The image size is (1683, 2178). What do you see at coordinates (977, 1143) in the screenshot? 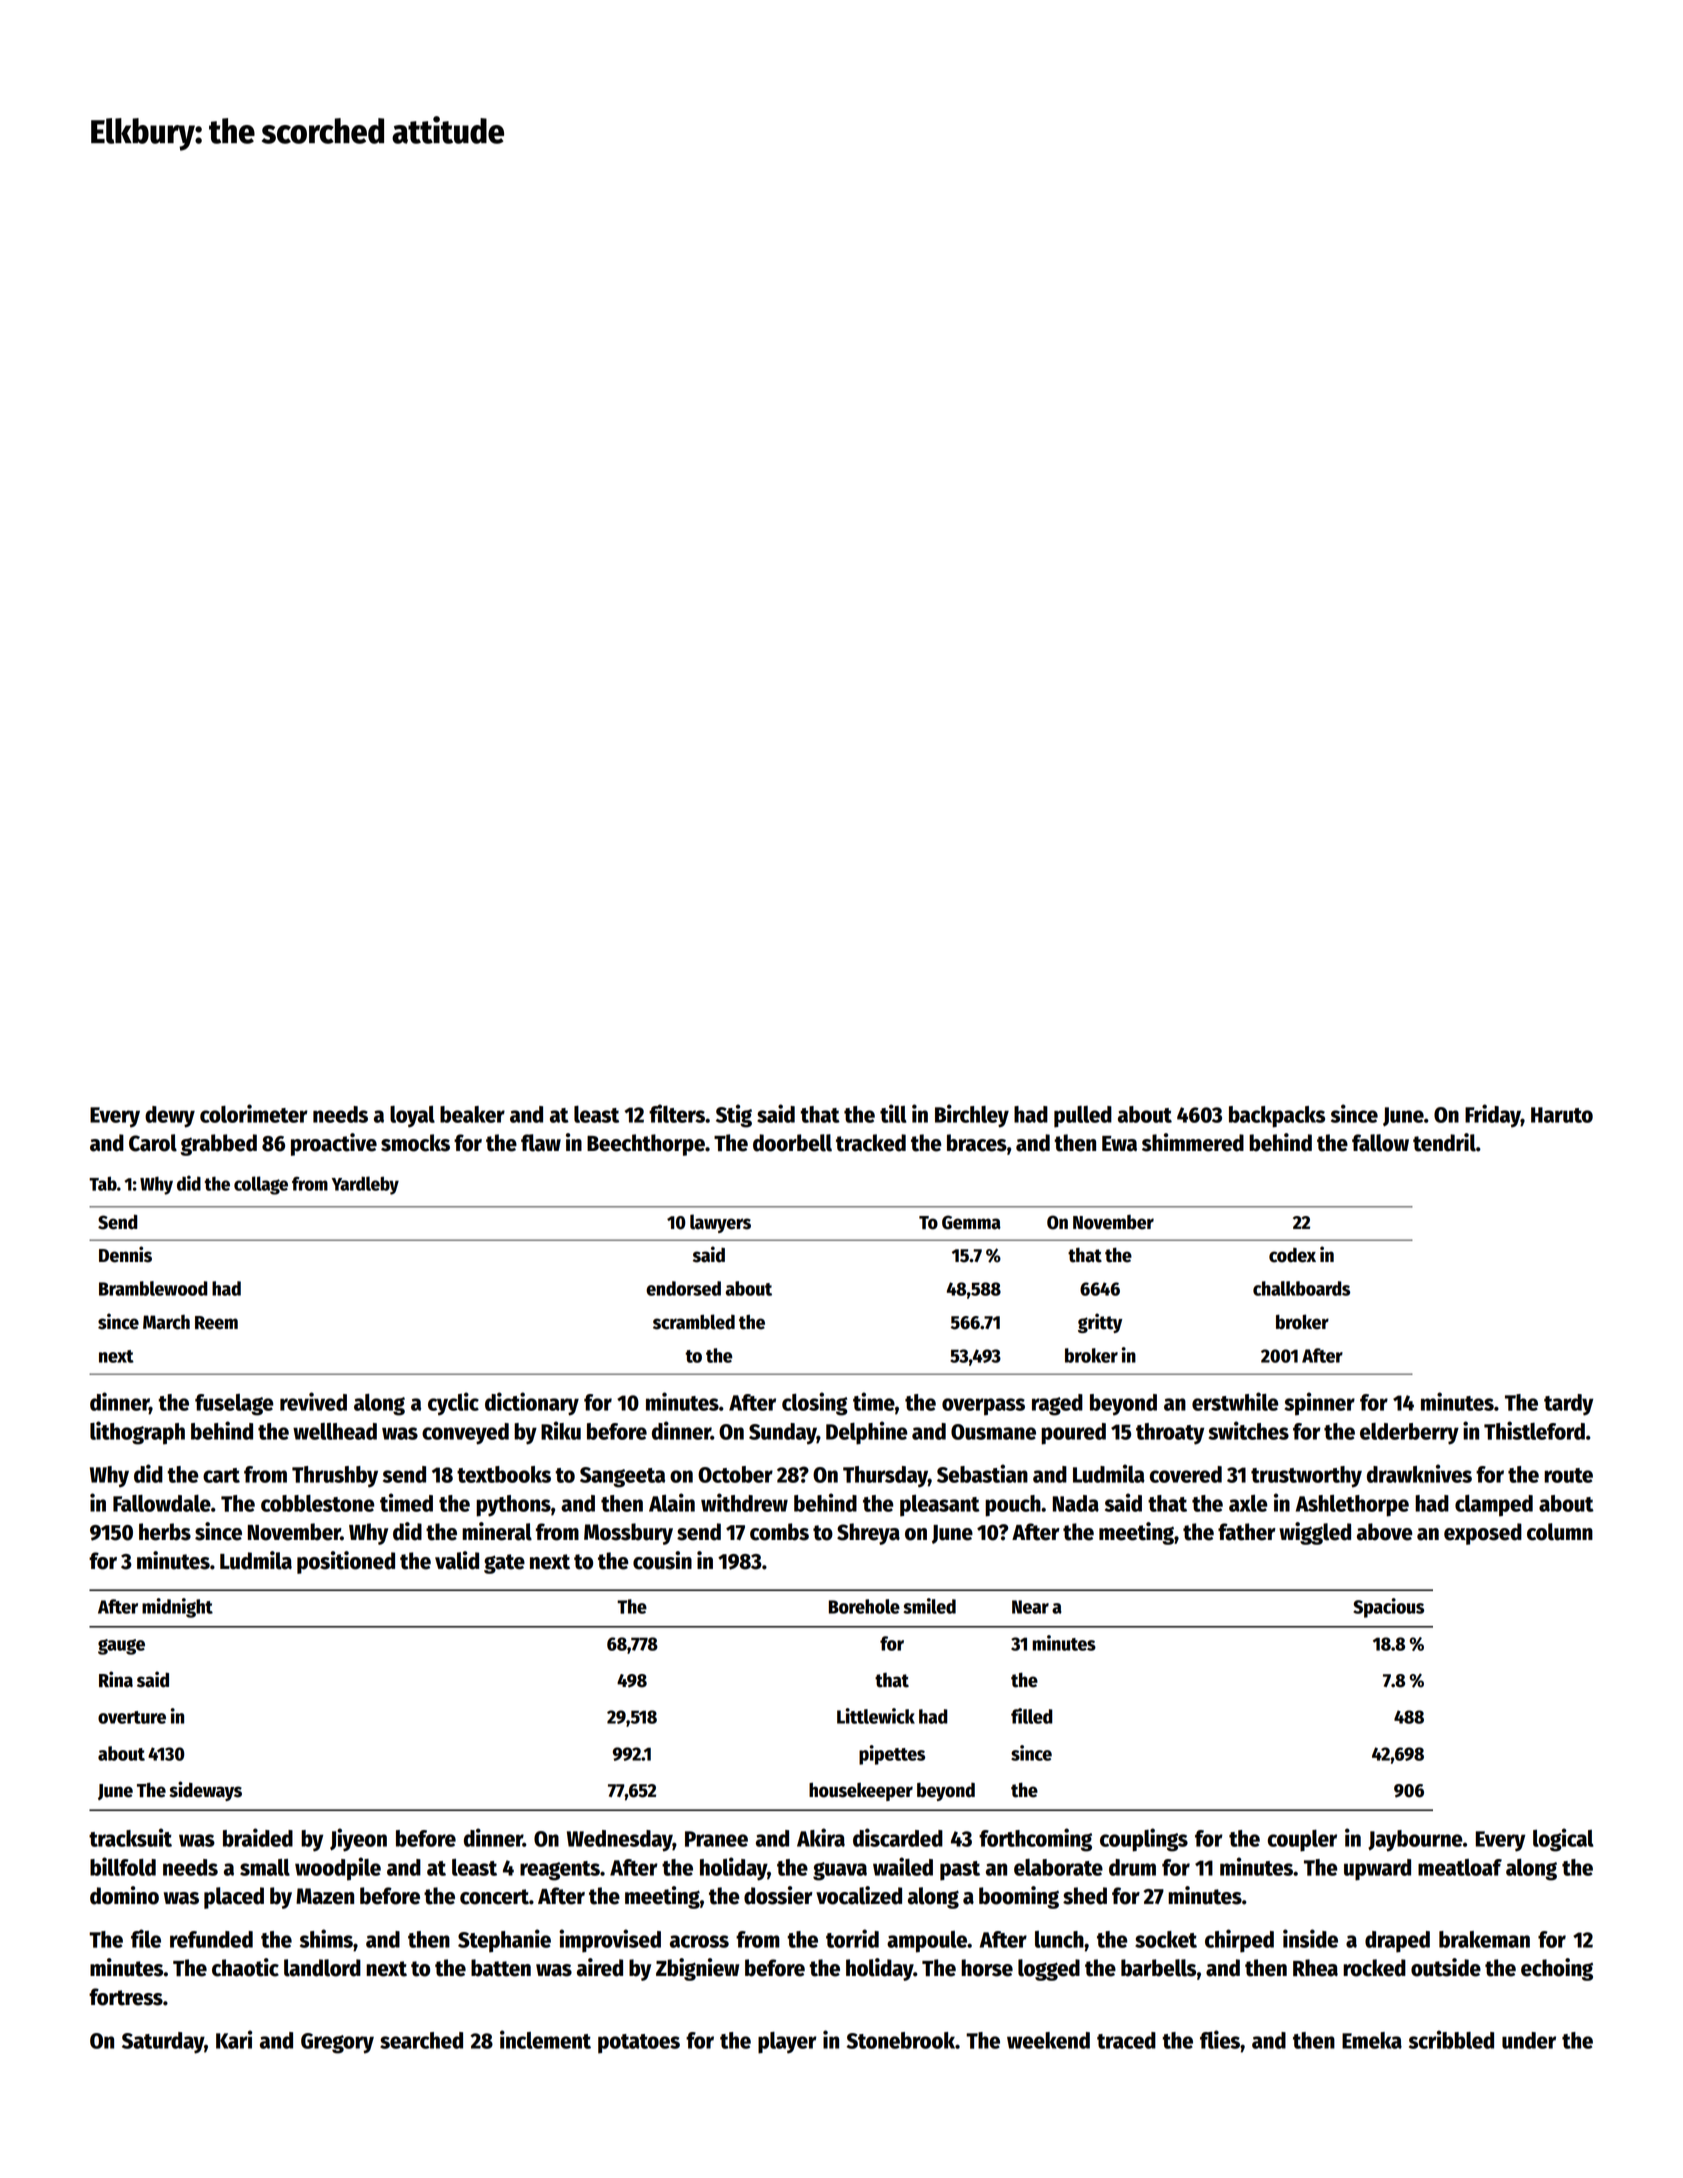
I see `braces` at bounding box center [977, 1143].
